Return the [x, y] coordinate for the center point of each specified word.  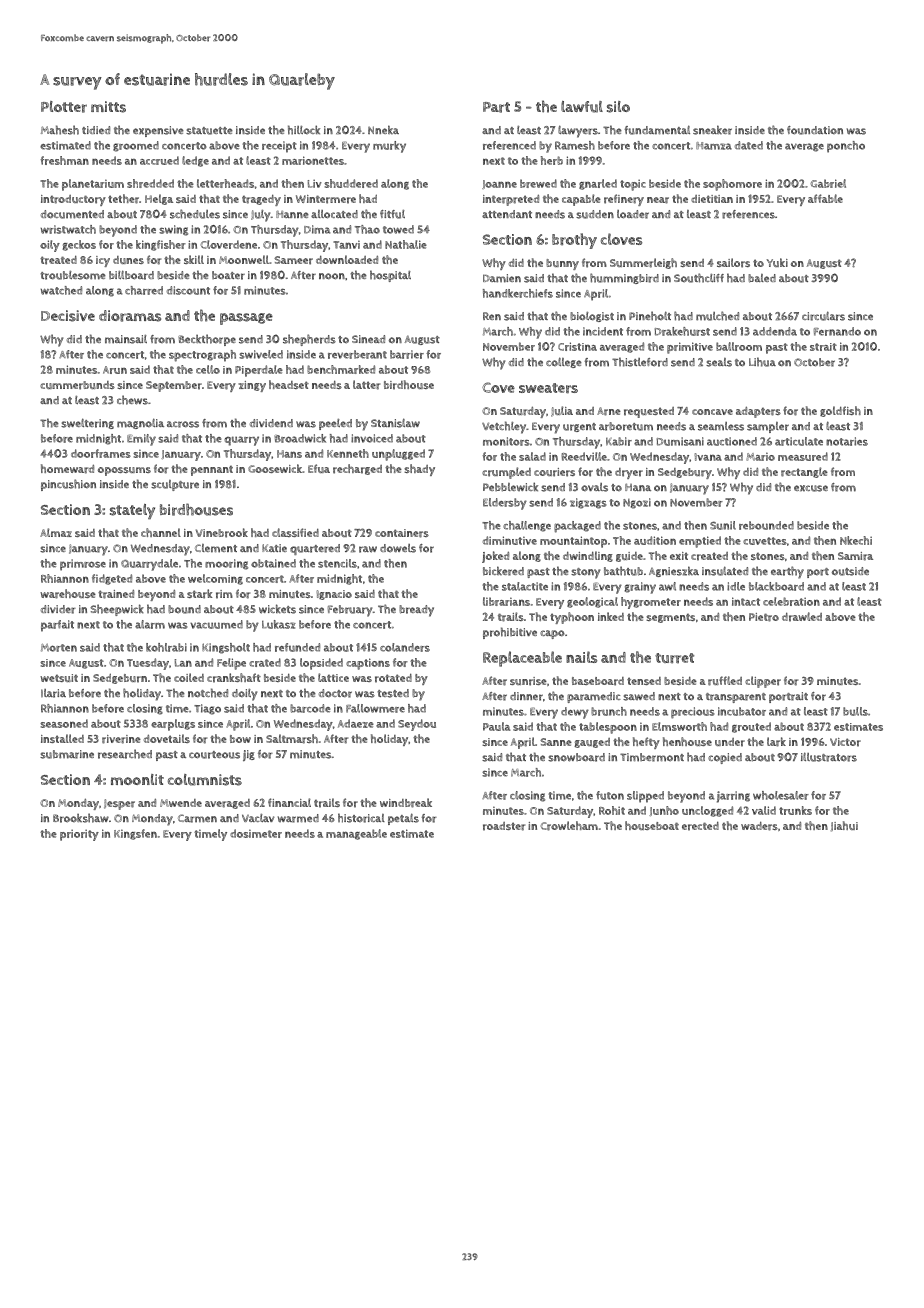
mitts [108, 107]
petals [403, 819]
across [183, 424]
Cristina [577, 346]
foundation [815, 130]
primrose [83, 565]
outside [850, 571]
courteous [214, 755]
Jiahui [844, 826]
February [350, 611]
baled [762, 278]
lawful [582, 107]
